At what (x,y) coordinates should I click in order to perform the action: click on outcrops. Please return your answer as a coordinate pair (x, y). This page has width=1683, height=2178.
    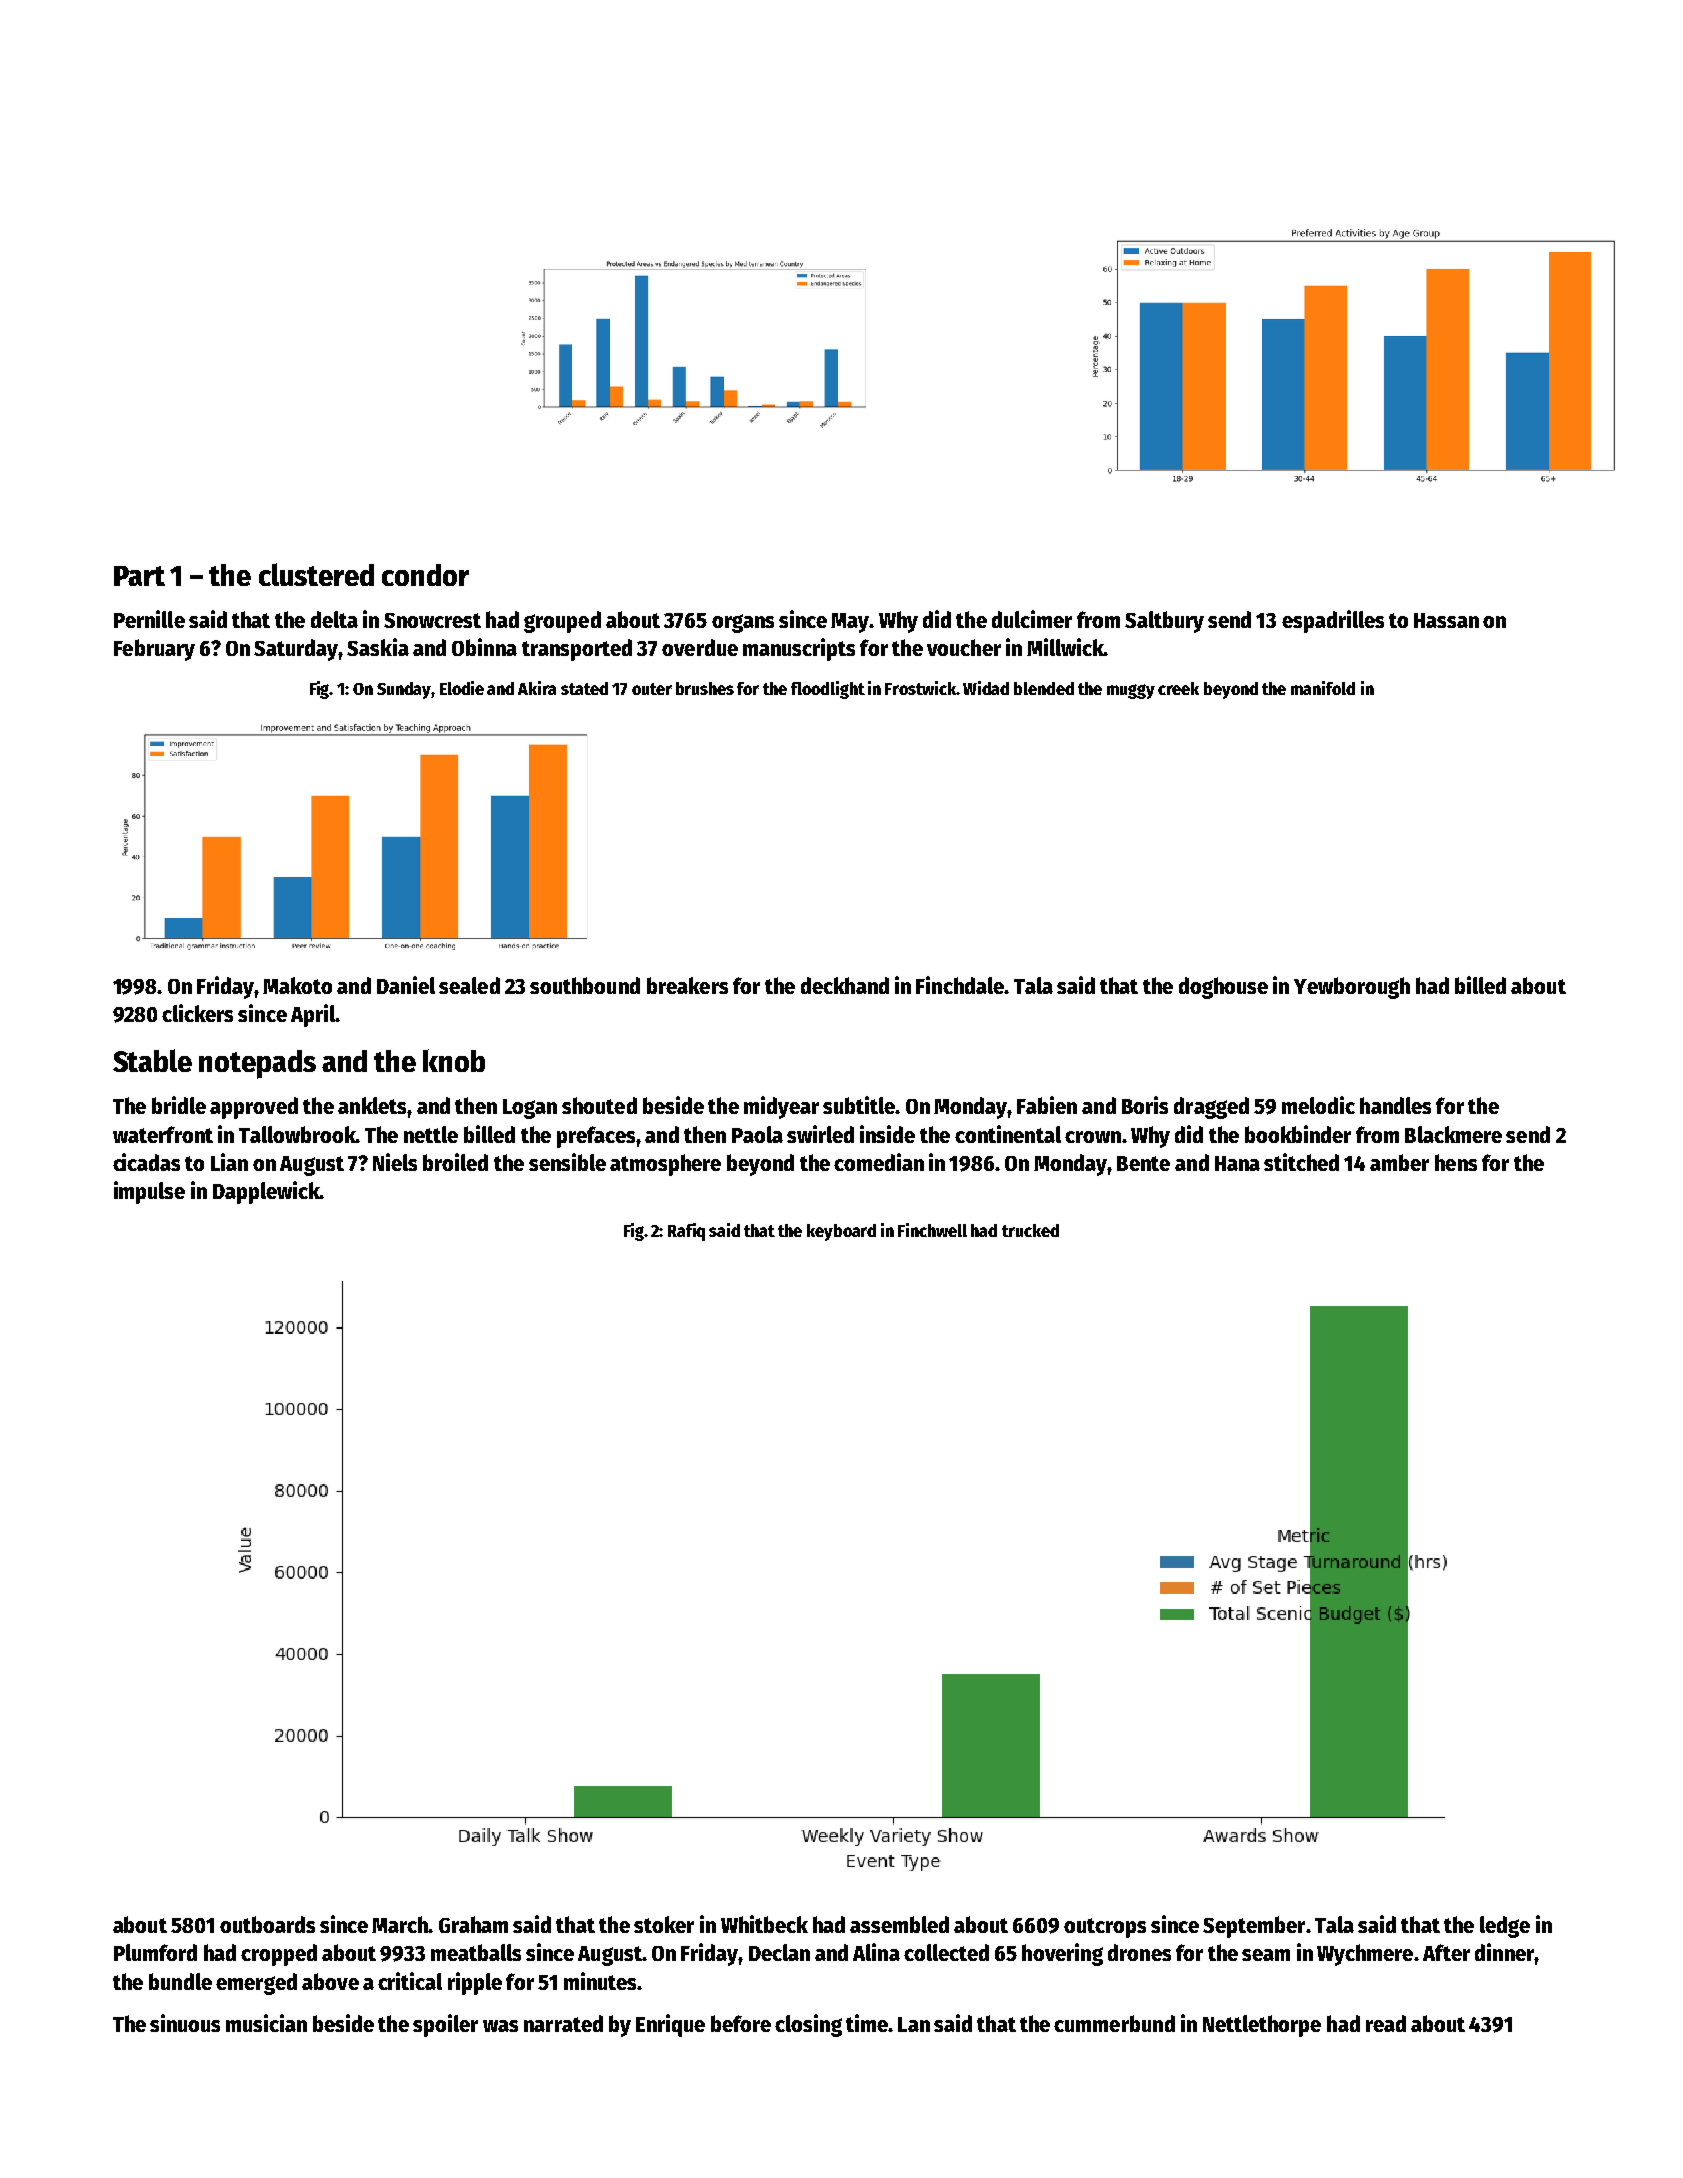
    Looking at the image, I should click on (1105, 1928).
